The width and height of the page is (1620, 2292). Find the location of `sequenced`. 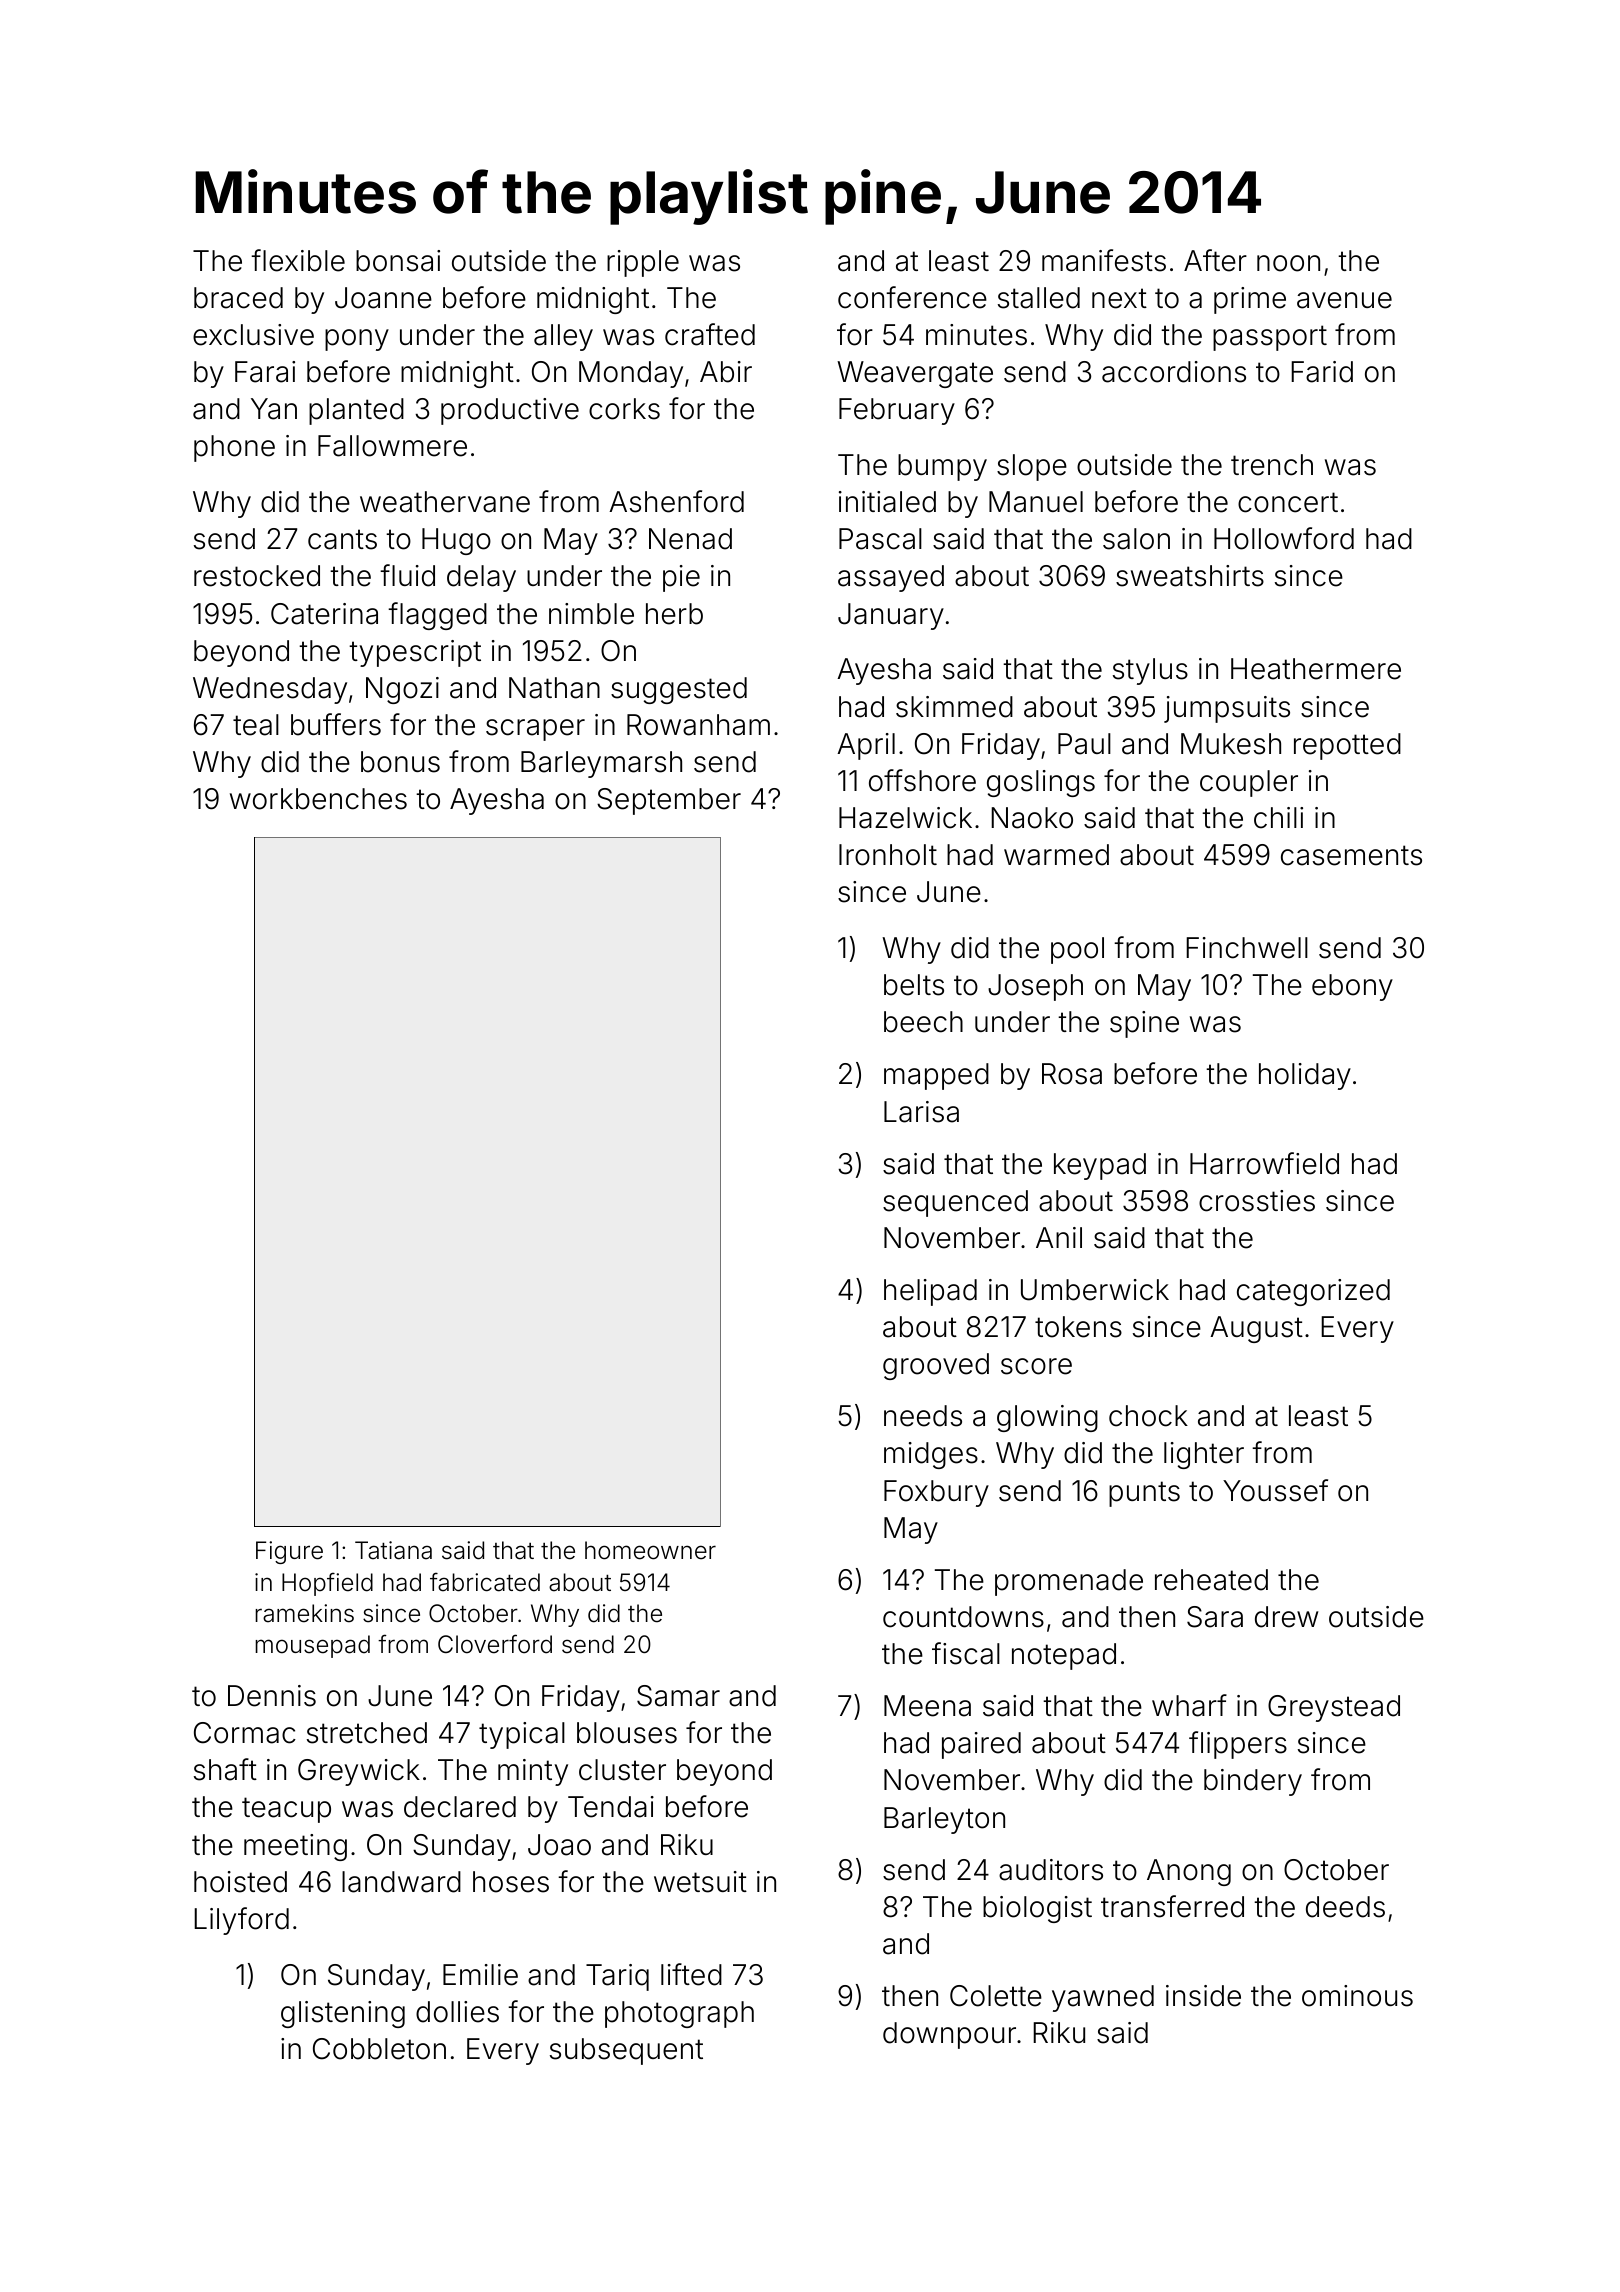

sequenced is located at coordinates (955, 1203).
